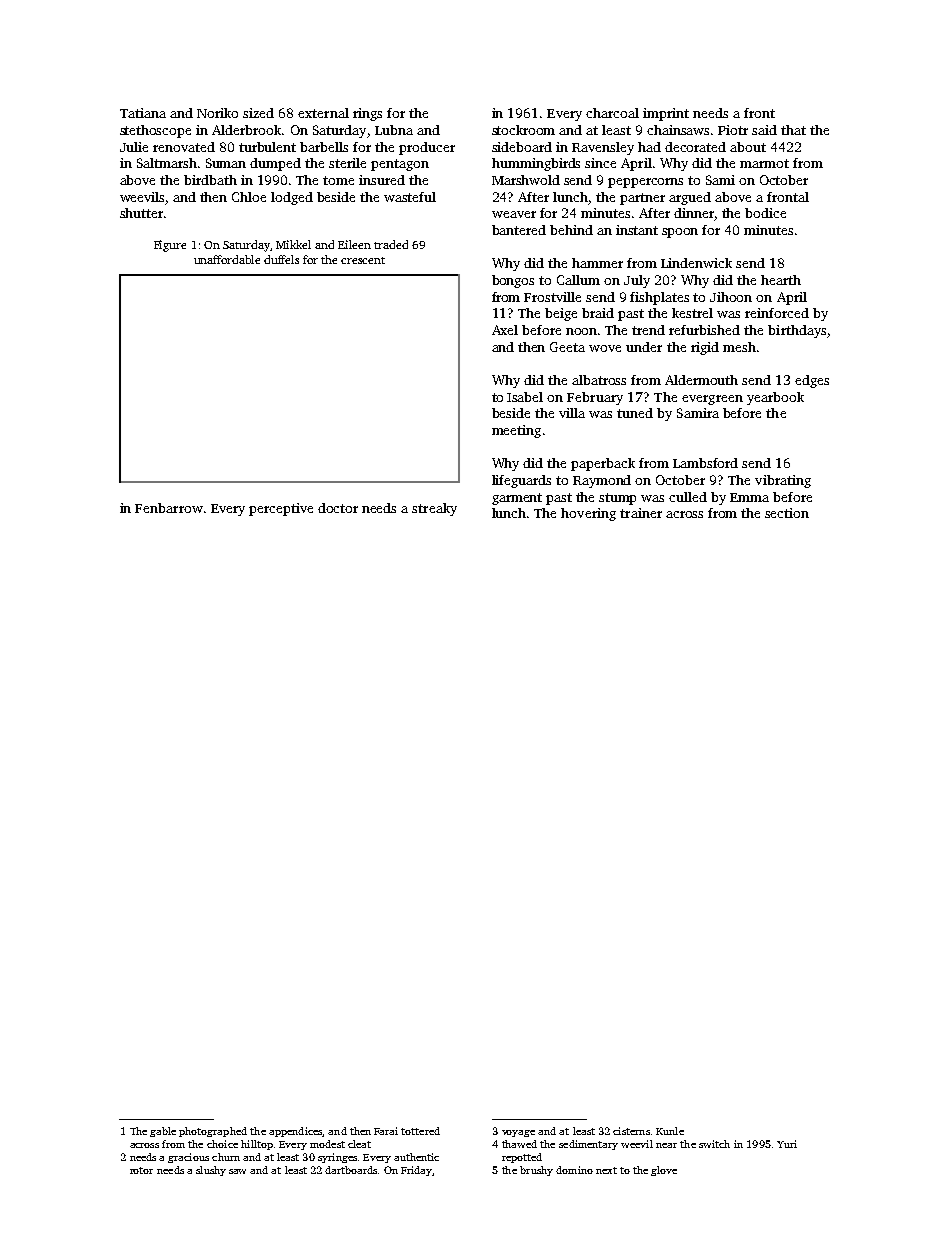 The width and height of the image is (952, 1233). I want to click on tome, so click(338, 180).
